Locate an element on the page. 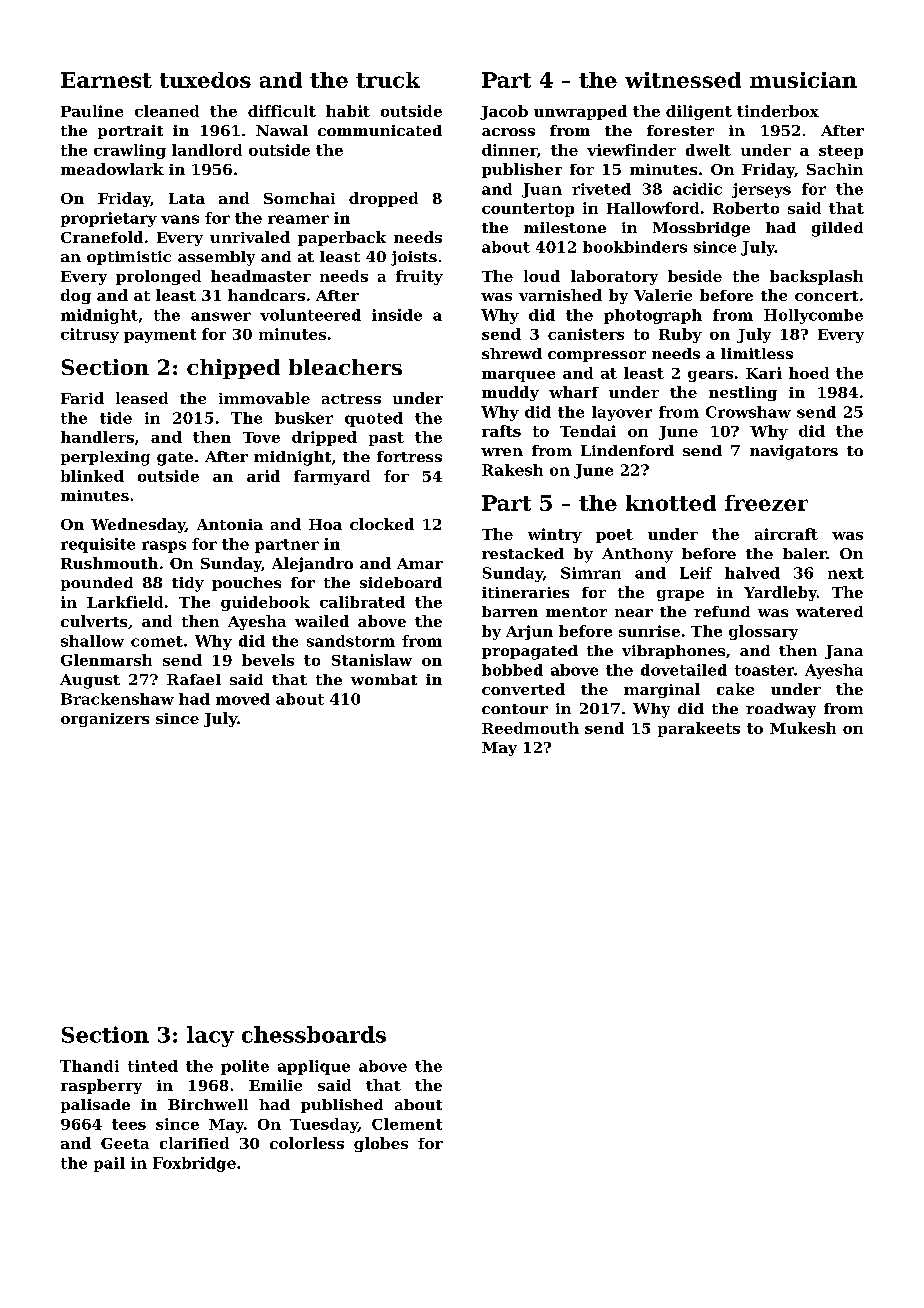 The height and width of the page is (1308, 924). globes is located at coordinates (381, 1144).
